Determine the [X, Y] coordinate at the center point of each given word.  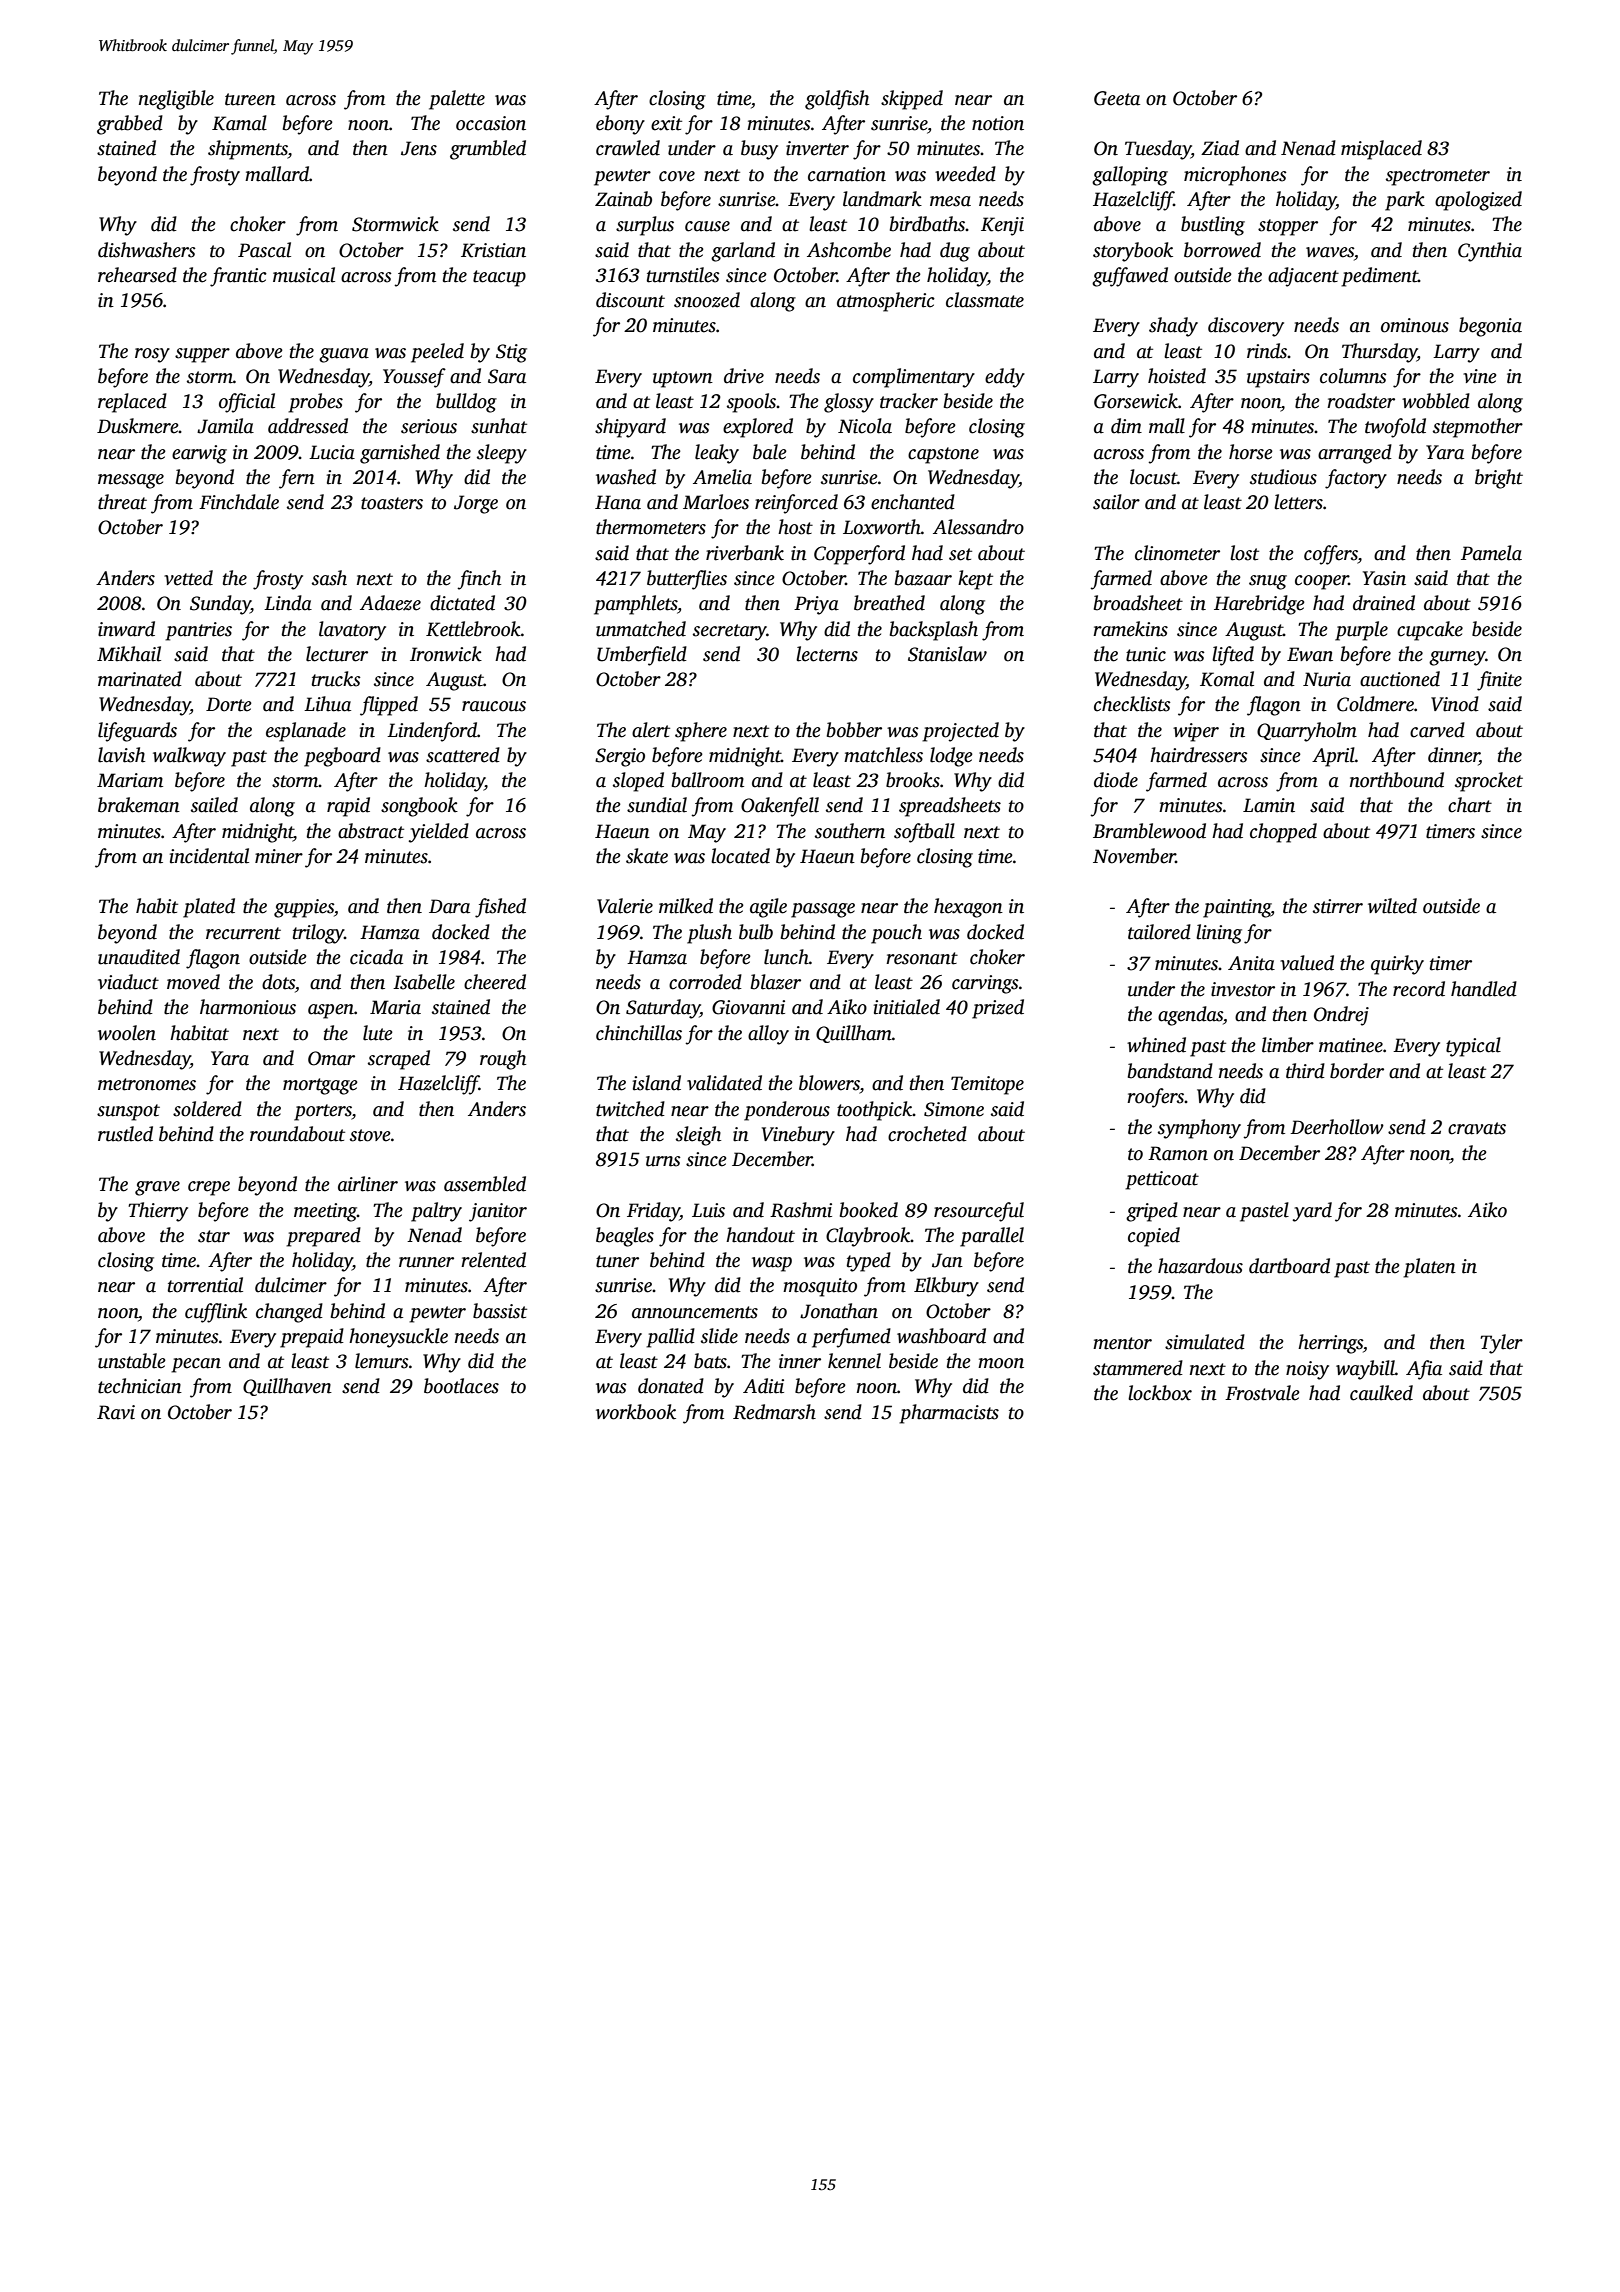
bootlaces [461, 1386]
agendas [1190, 1016]
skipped [912, 100]
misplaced [1381, 150]
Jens [419, 148]
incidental [209, 856]
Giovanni [748, 1007]
